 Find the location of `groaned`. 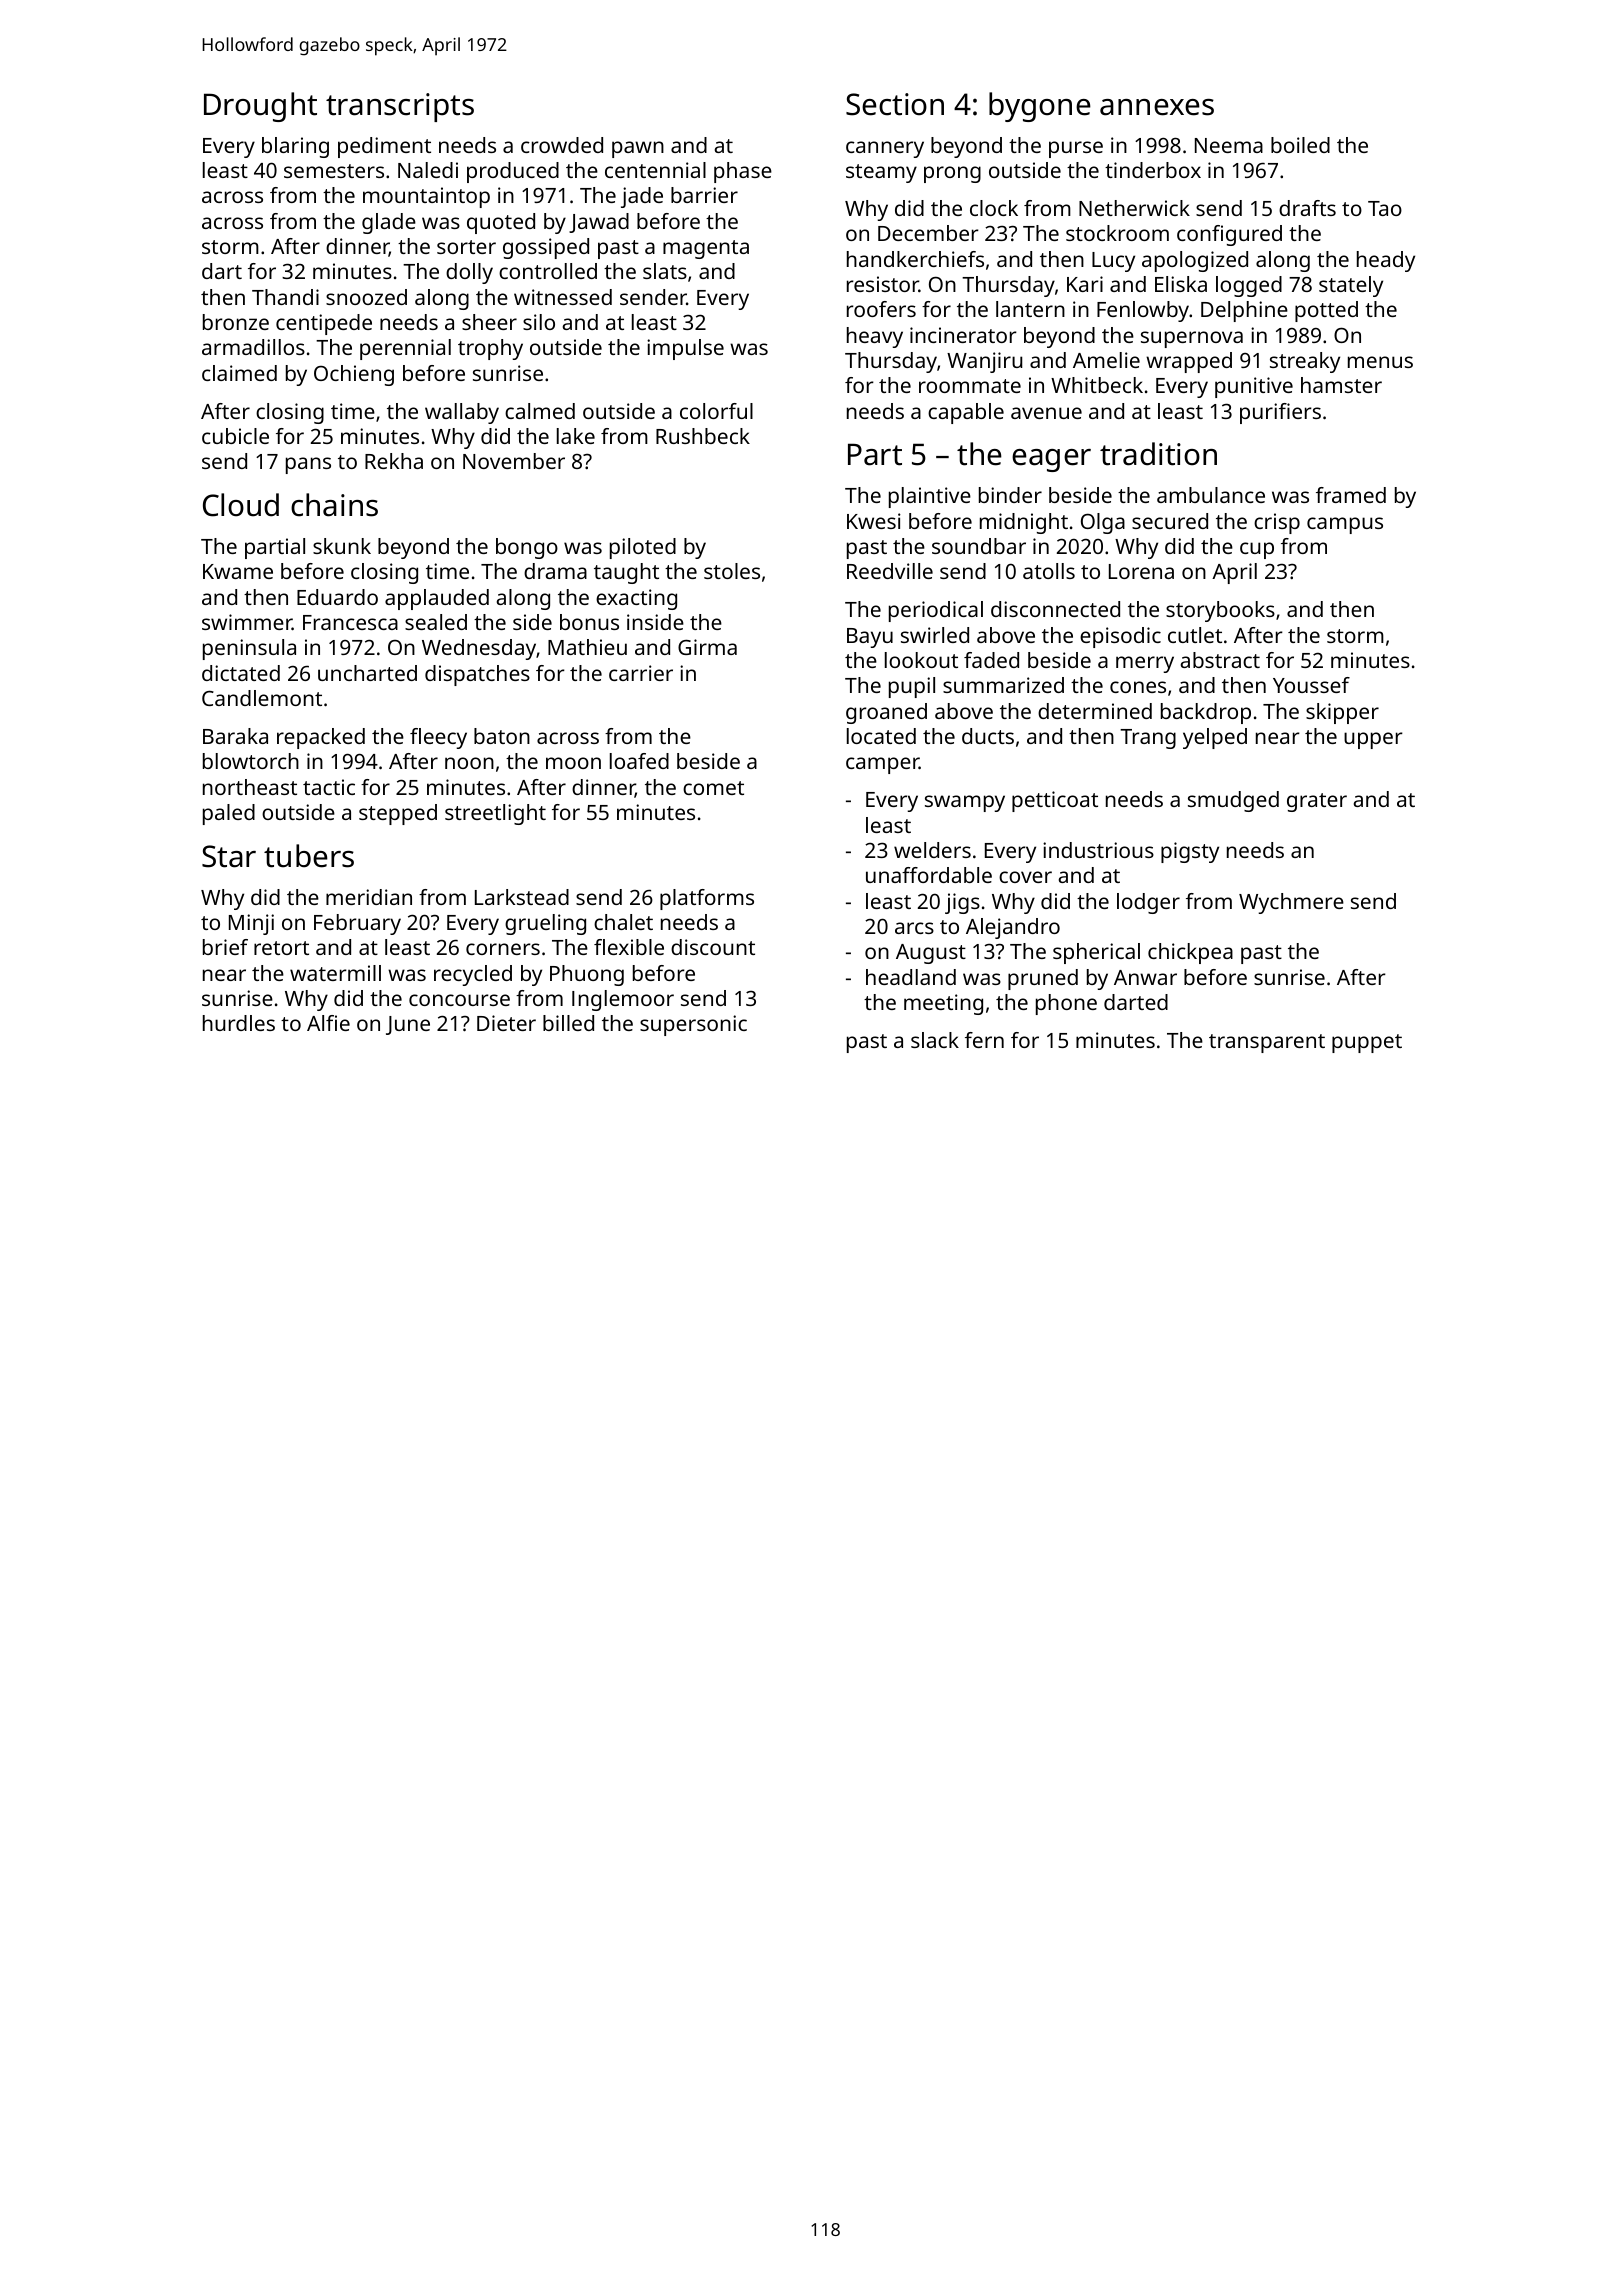

groaned is located at coordinates (886, 713).
